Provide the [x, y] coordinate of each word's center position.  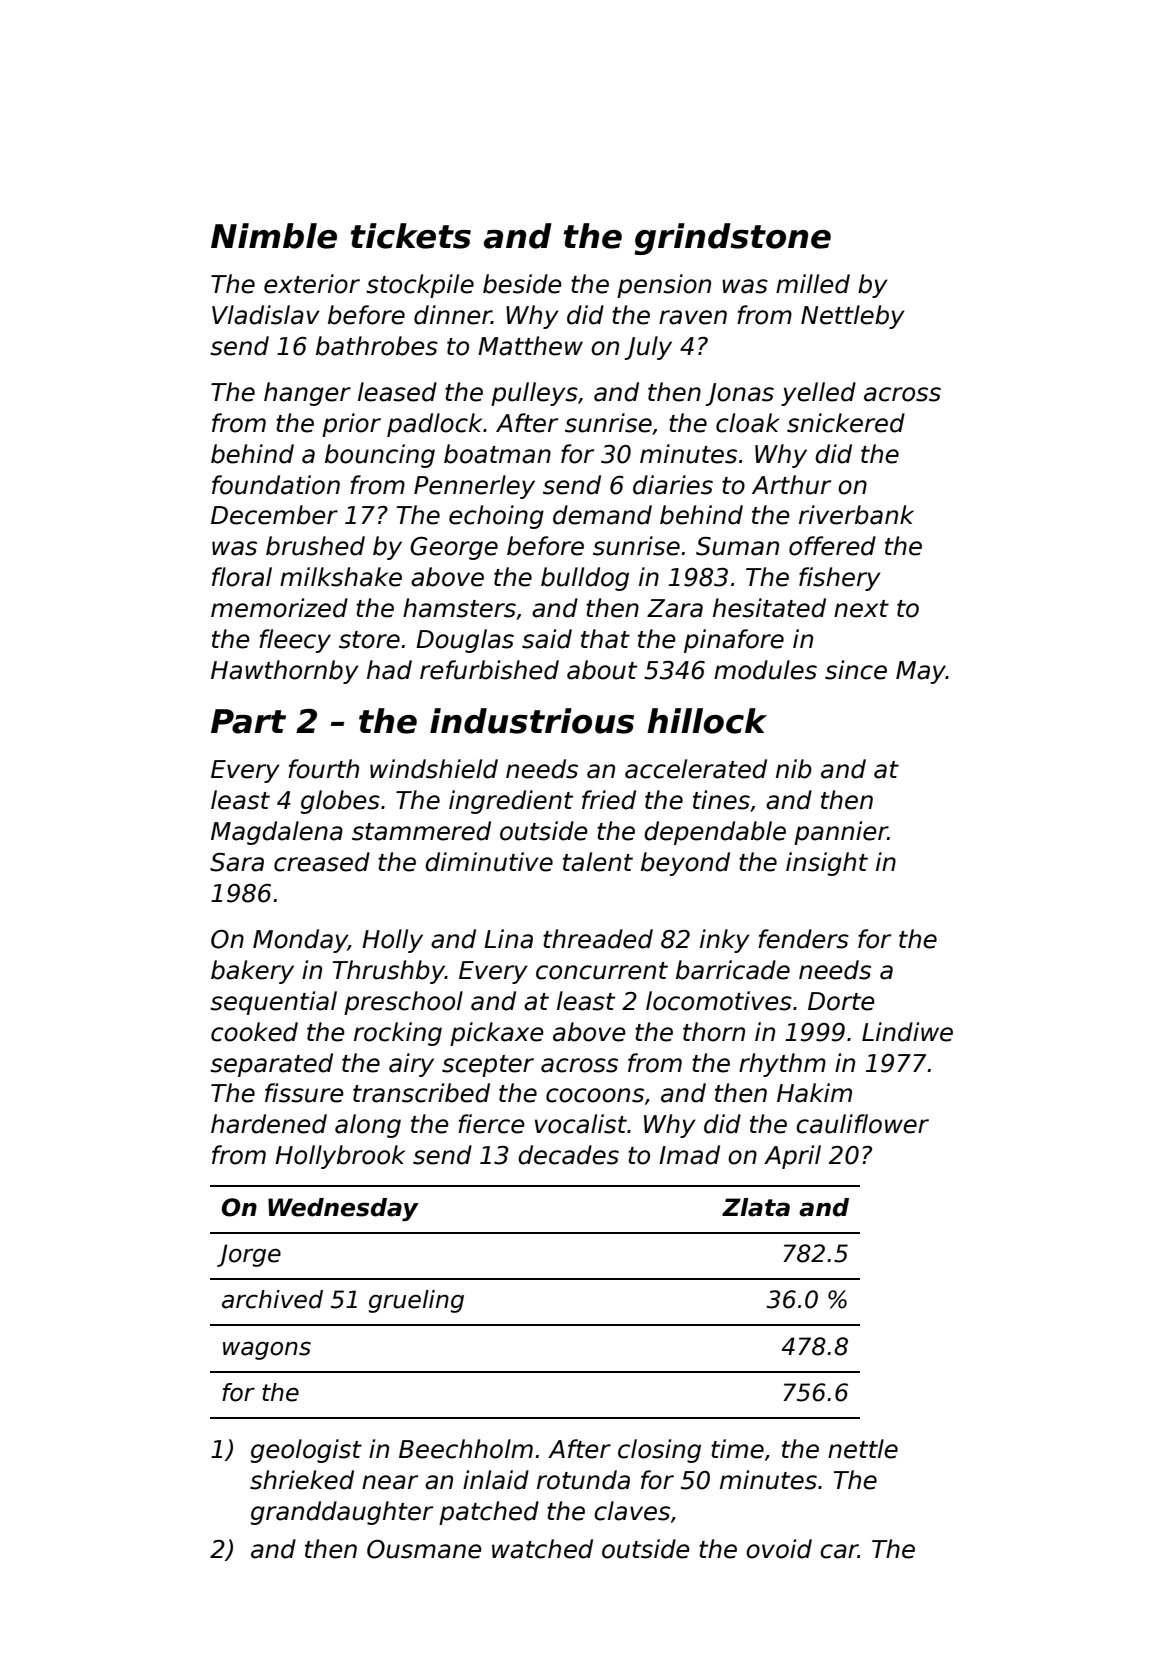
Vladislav [266, 315]
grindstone [732, 239]
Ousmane [424, 1549]
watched [542, 1549]
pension [664, 286]
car [839, 1551]
